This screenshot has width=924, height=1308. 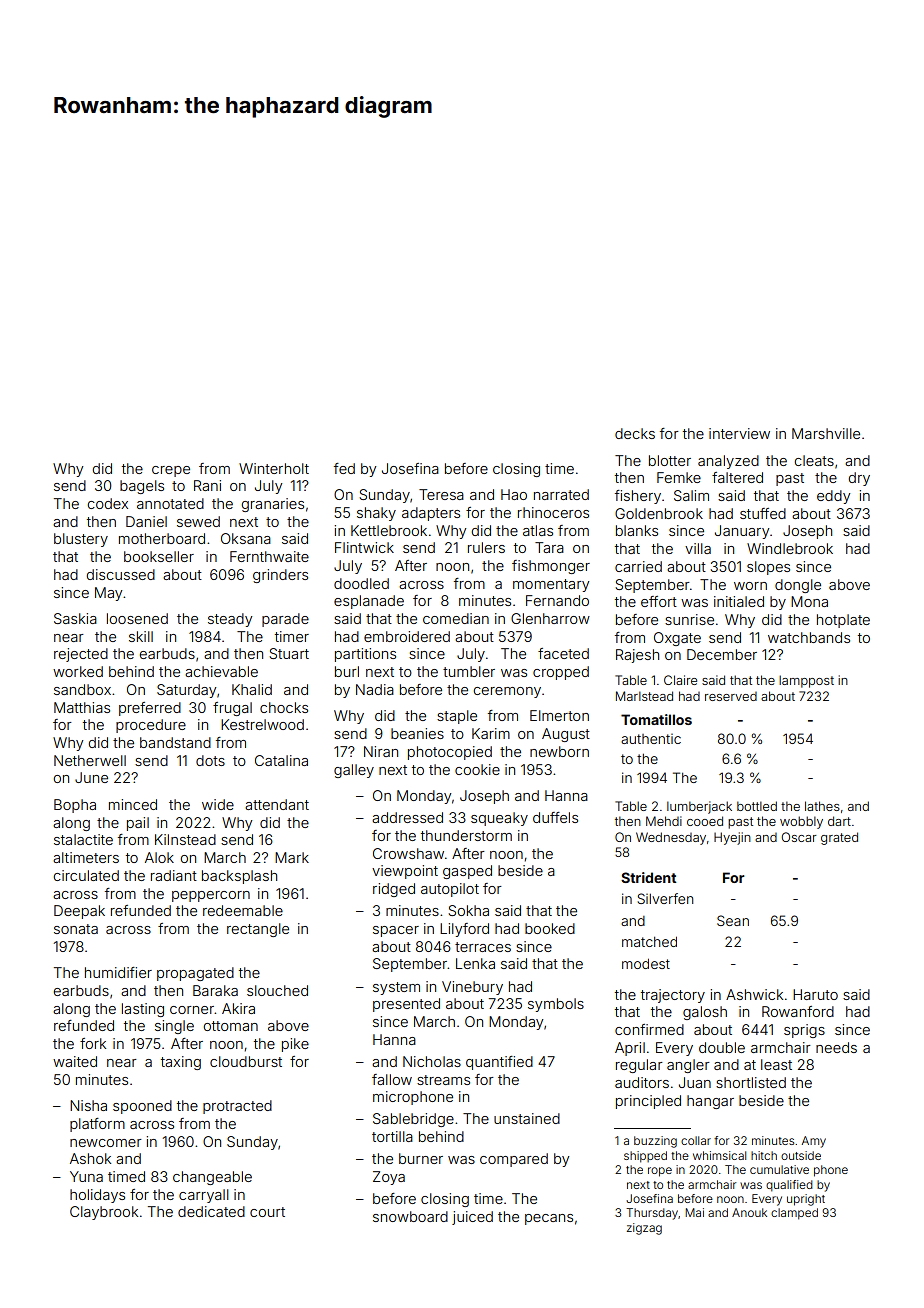 What do you see at coordinates (563, 653) in the screenshot?
I see `faceted` at bounding box center [563, 653].
